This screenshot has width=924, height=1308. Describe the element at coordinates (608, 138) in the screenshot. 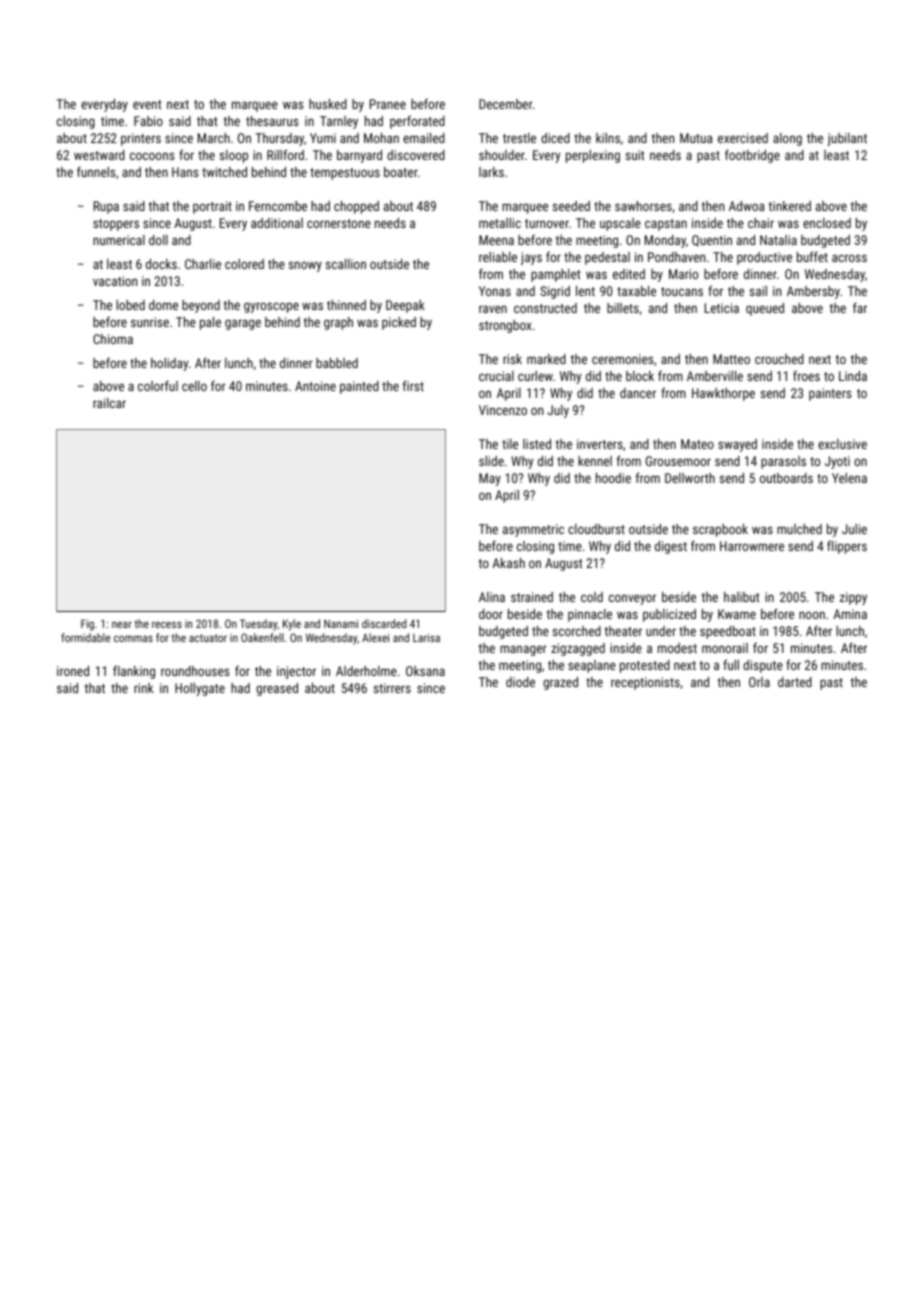

I see `kilns` at that location.
